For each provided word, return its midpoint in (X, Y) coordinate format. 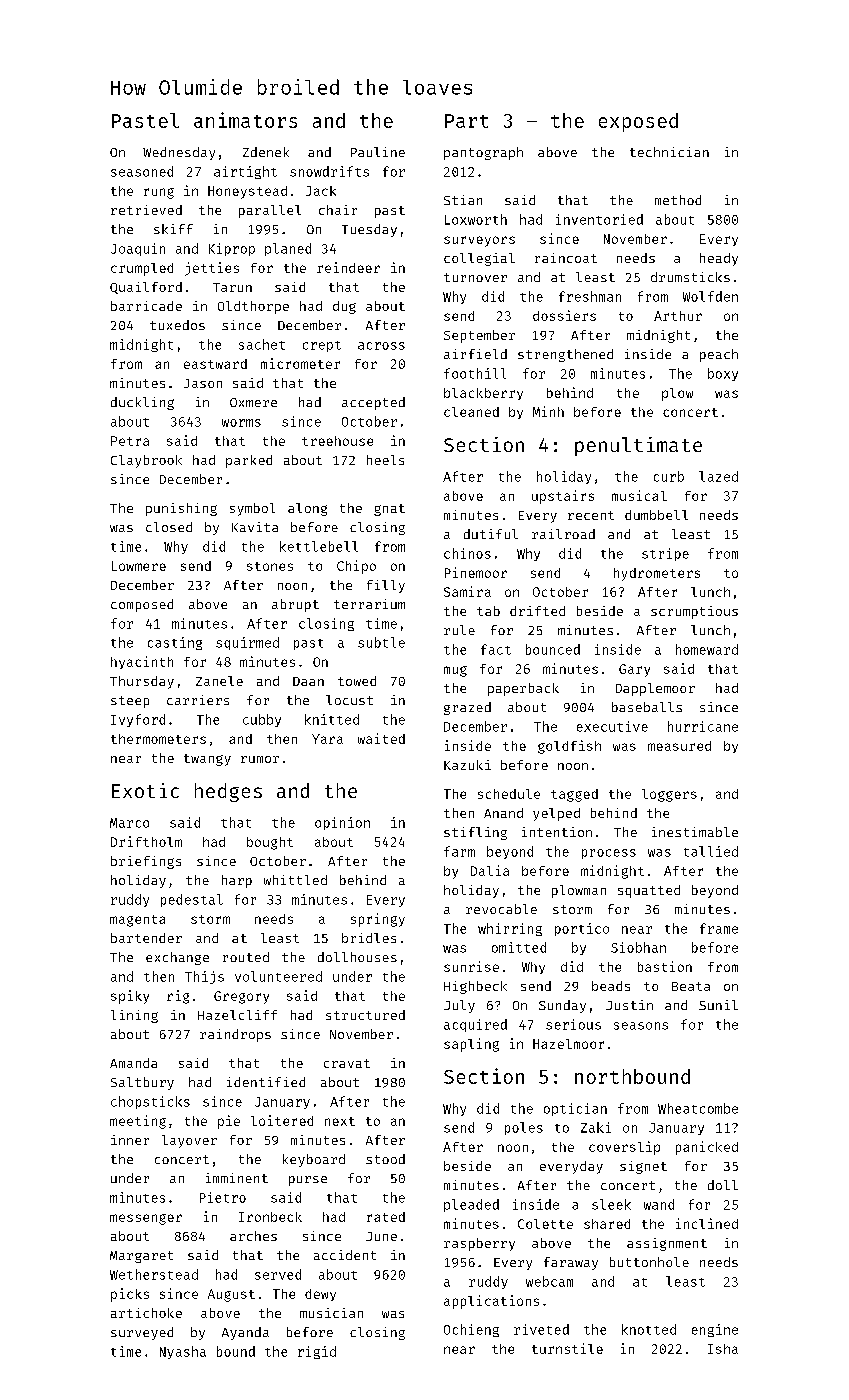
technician (669, 152)
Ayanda (245, 1333)
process (609, 854)
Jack (321, 191)
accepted (373, 403)
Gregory (241, 997)
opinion (342, 823)
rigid (317, 1352)
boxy (723, 374)
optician (575, 1109)
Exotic (145, 790)
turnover (475, 277)
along (307, 509)
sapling (471, 1045)
